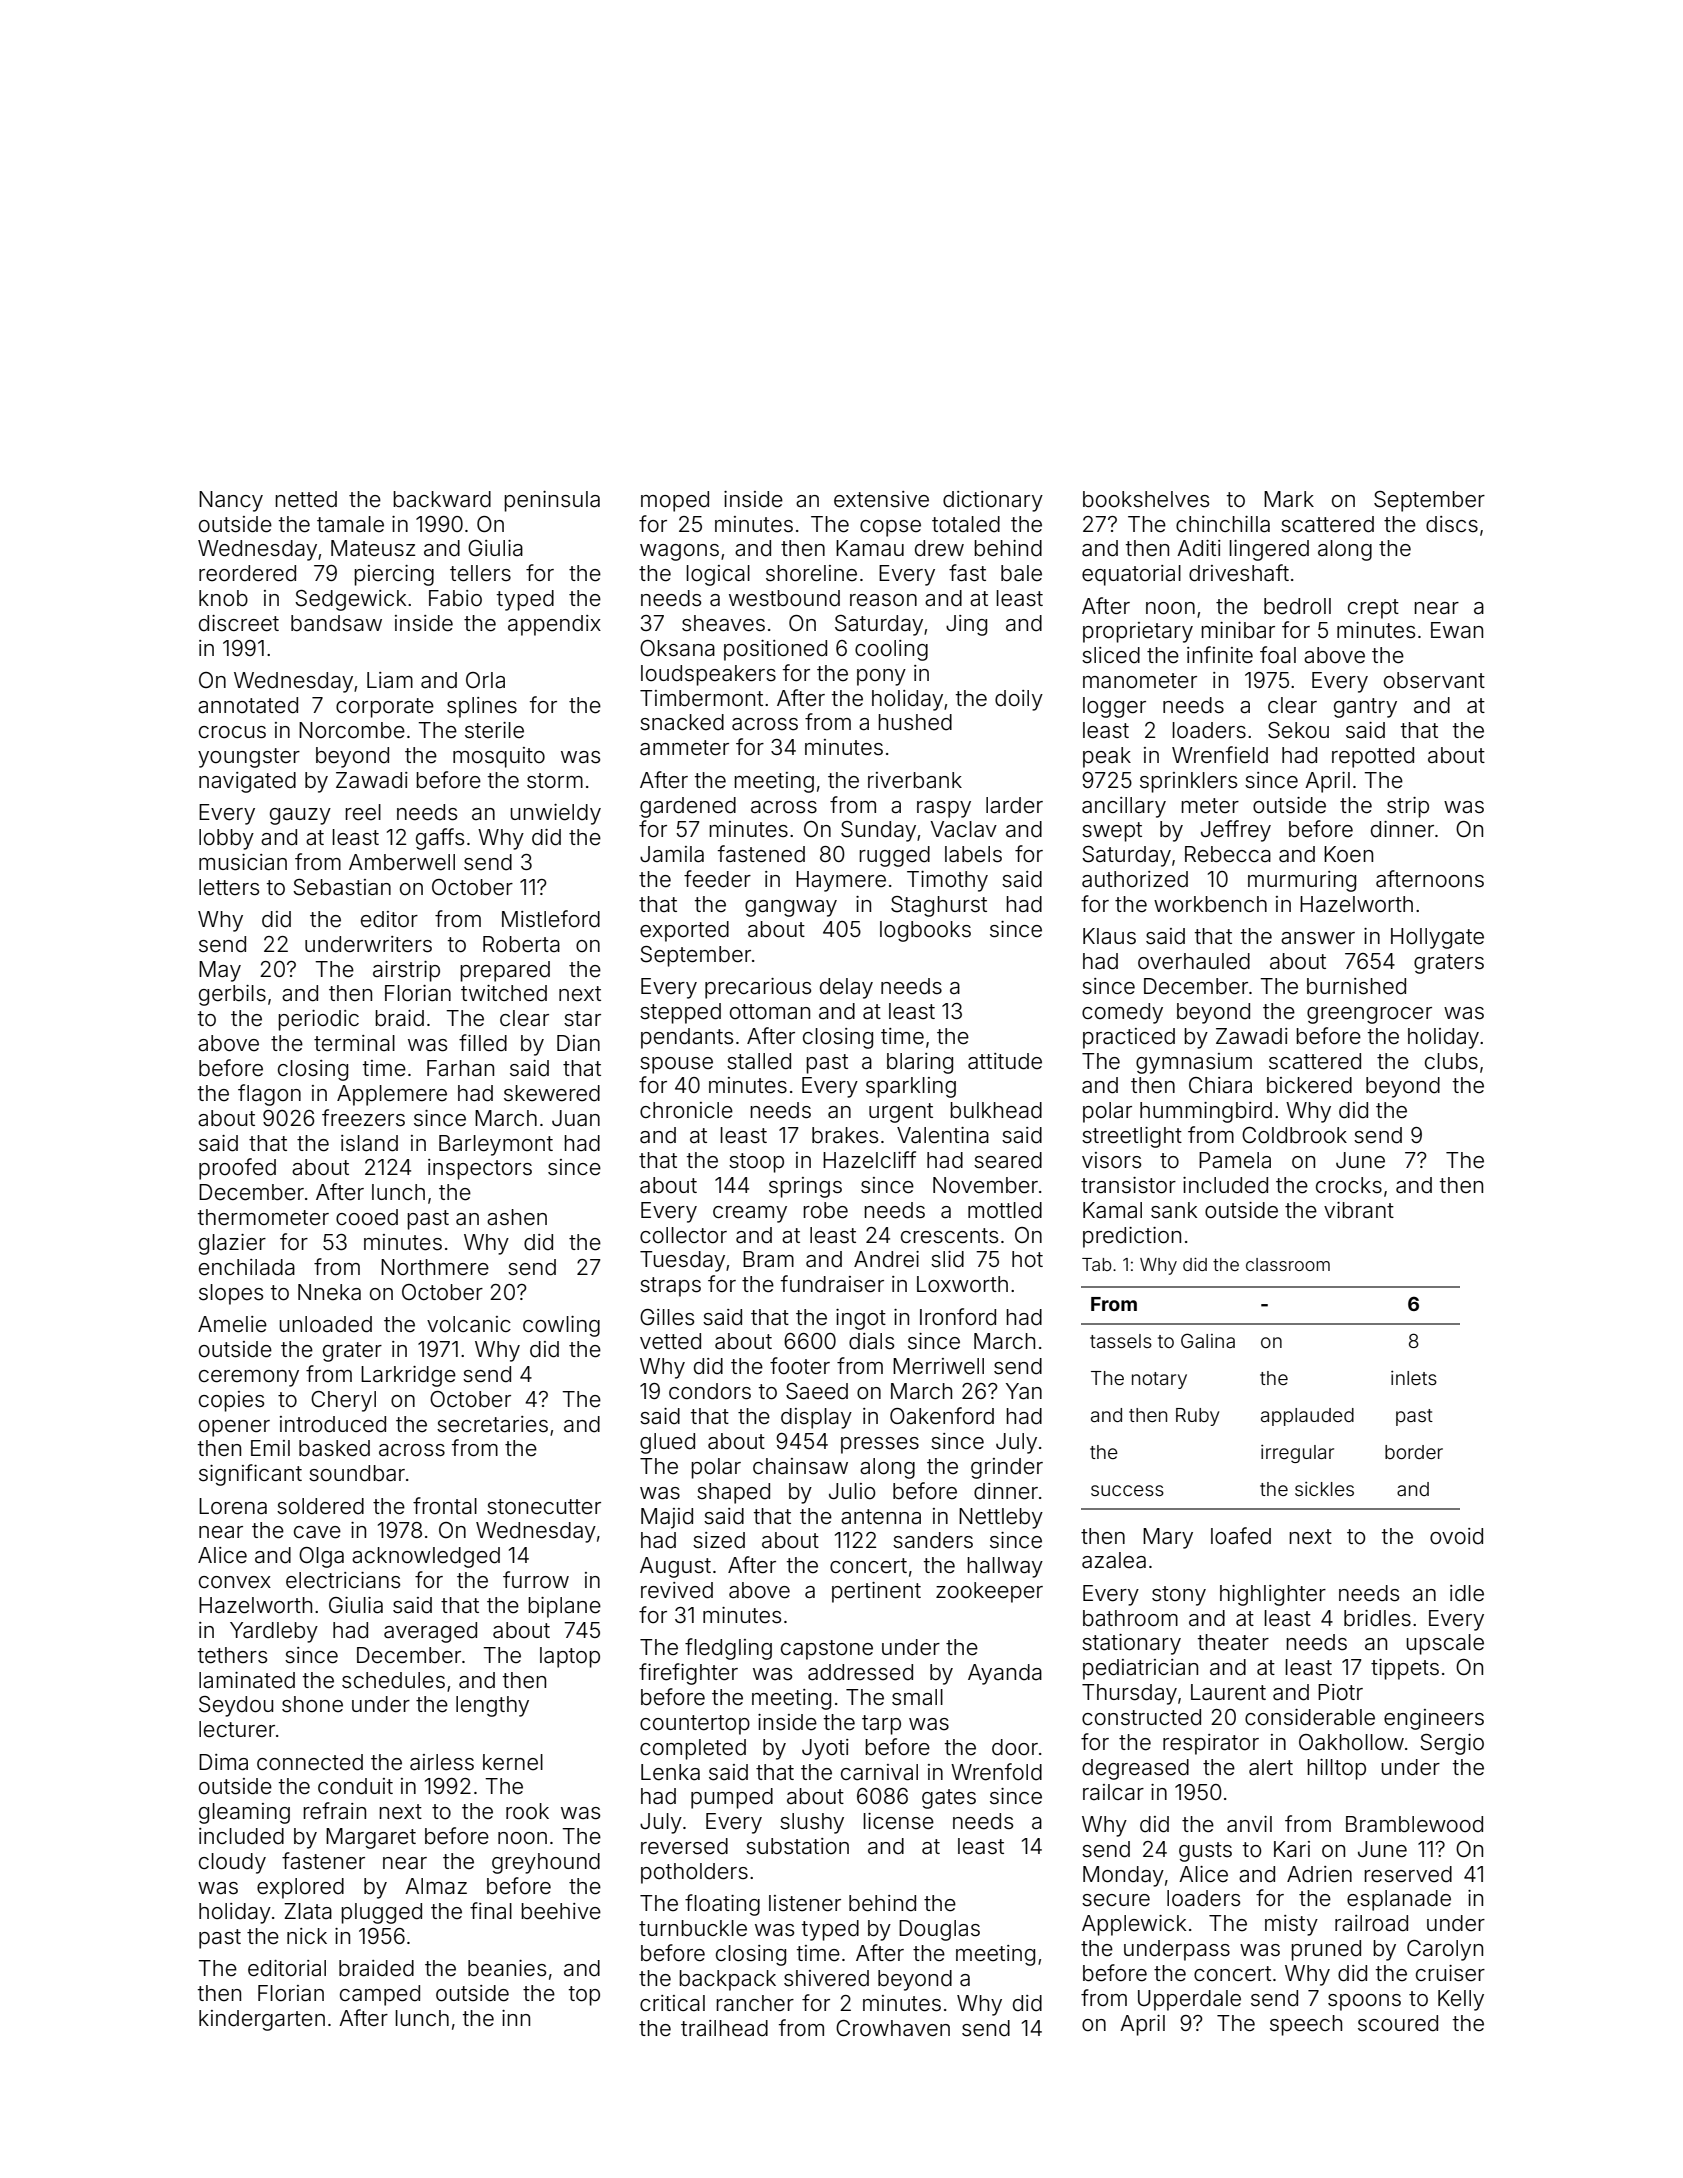 This screenshot has height=2178, width=1683. I want to click on discs, so click(1452, 524).
